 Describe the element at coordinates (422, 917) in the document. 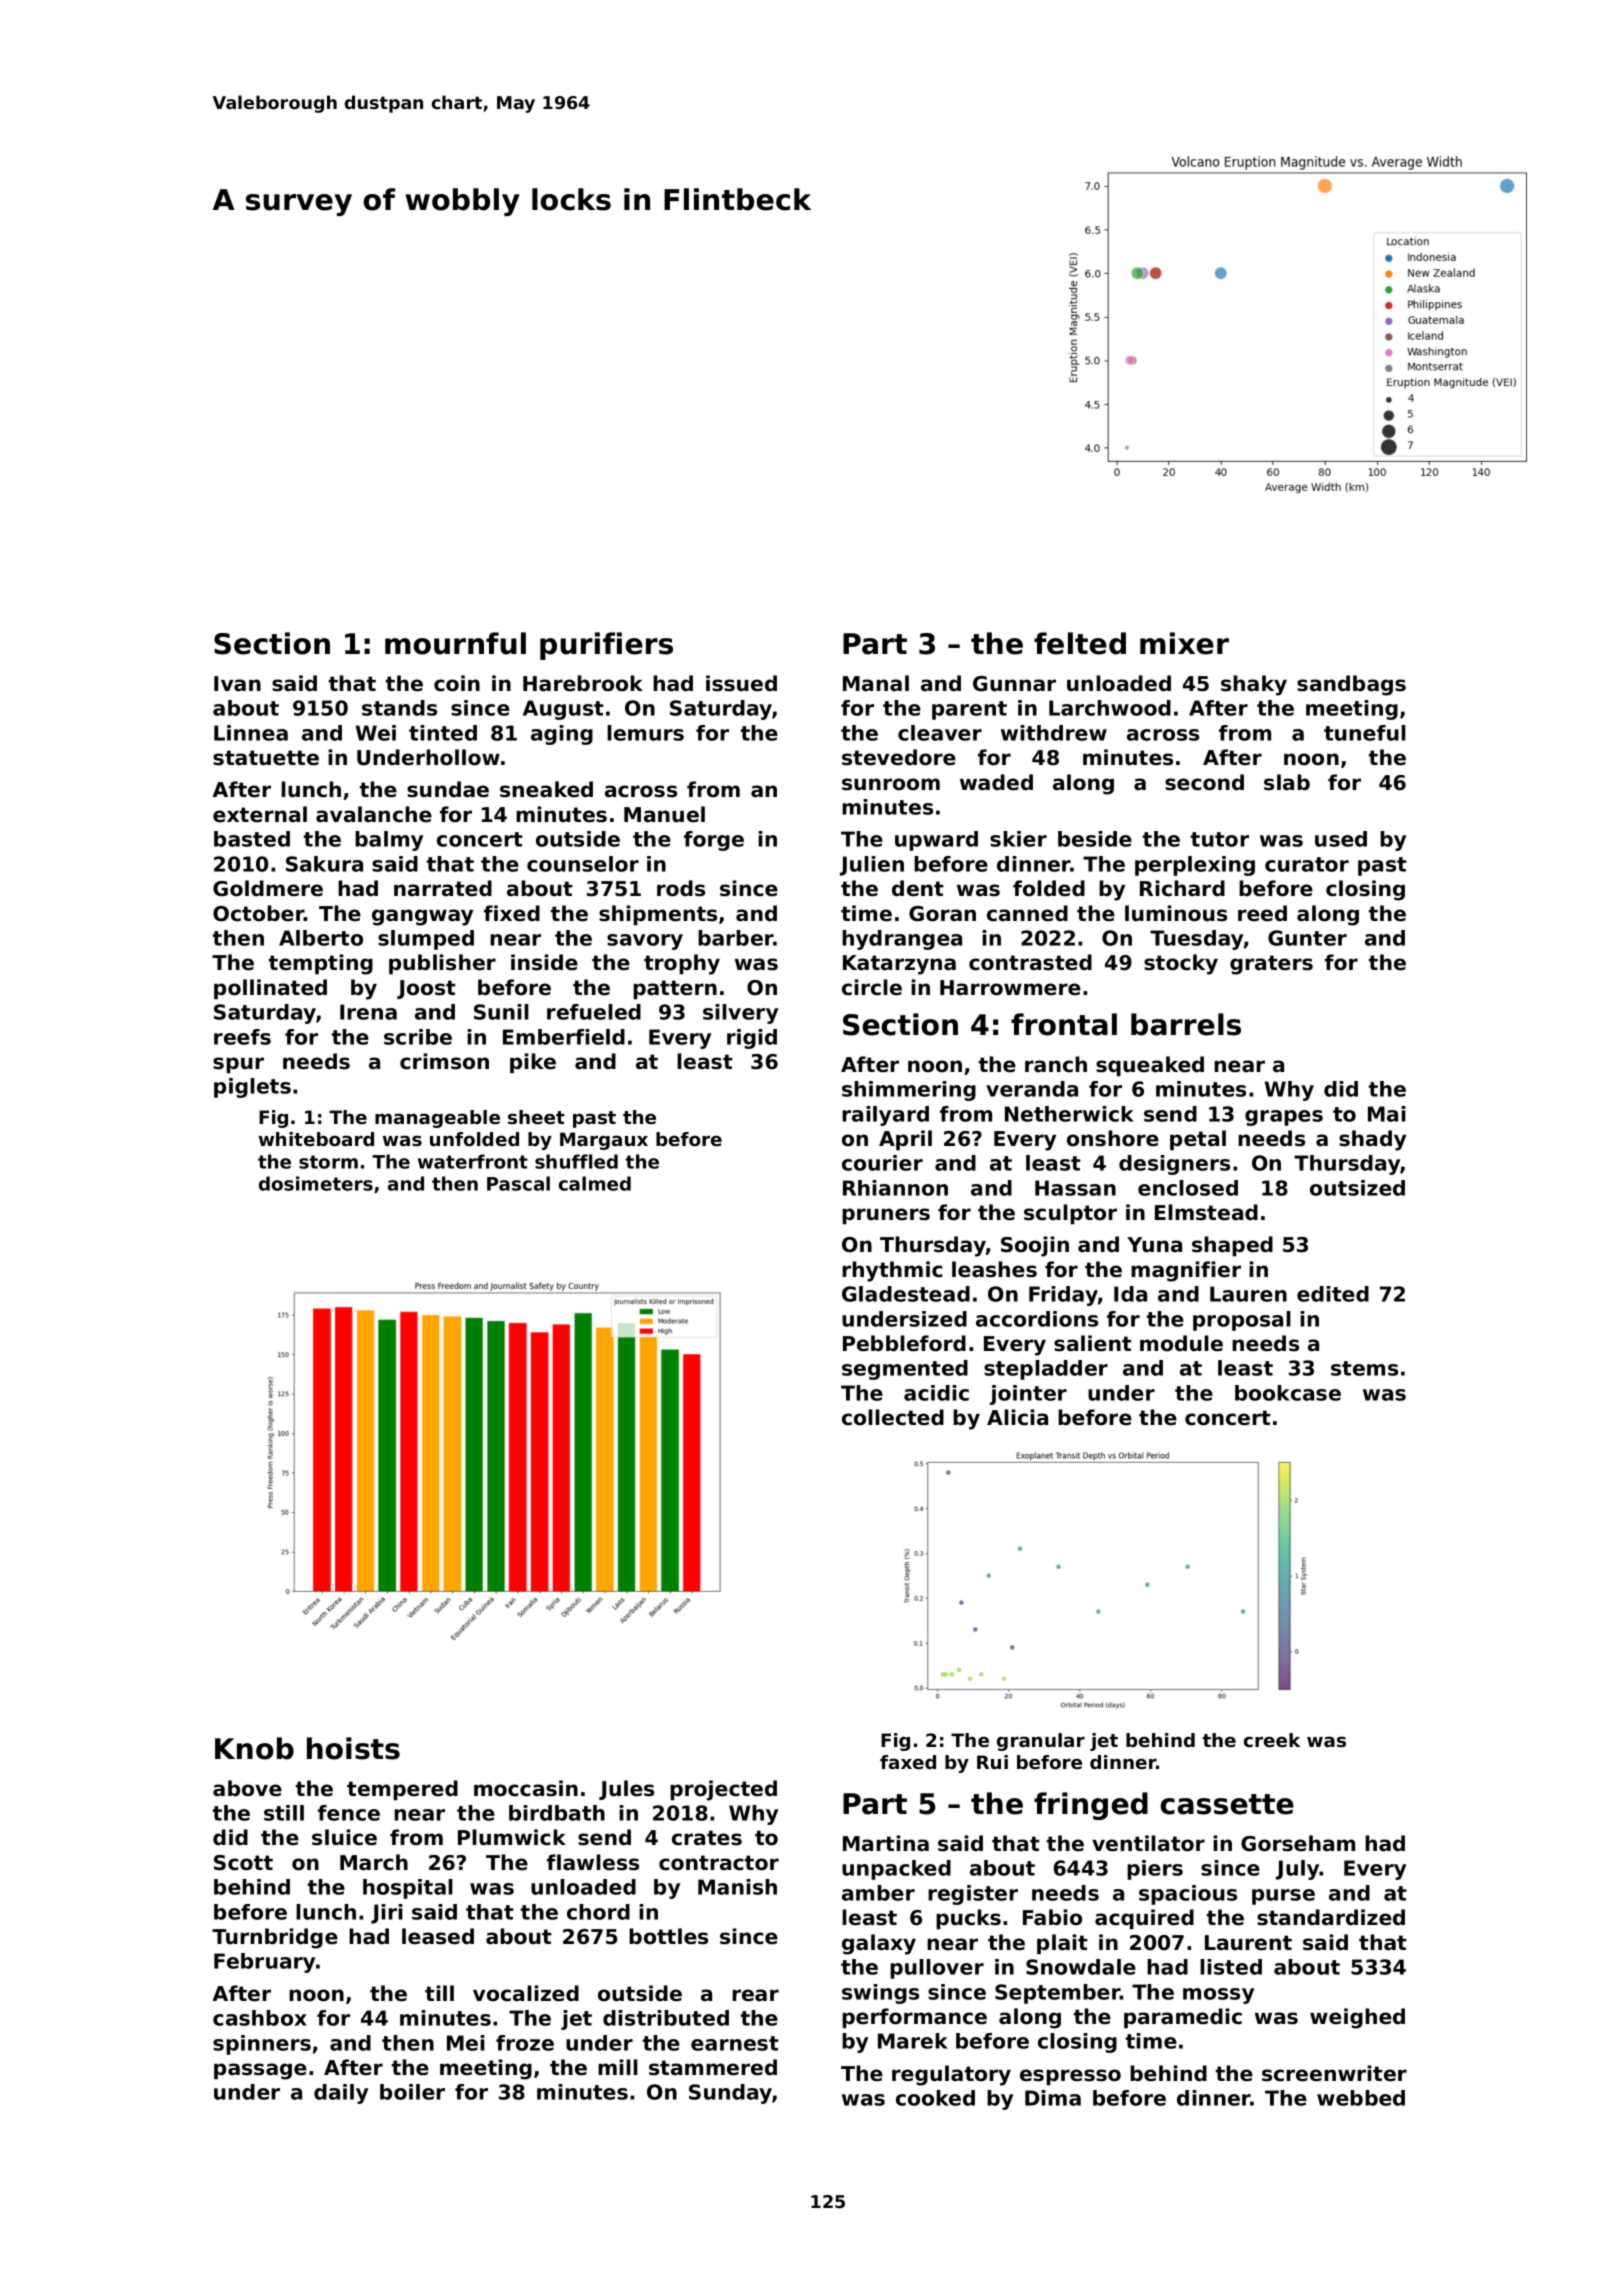

I see `gangway` at that location.
